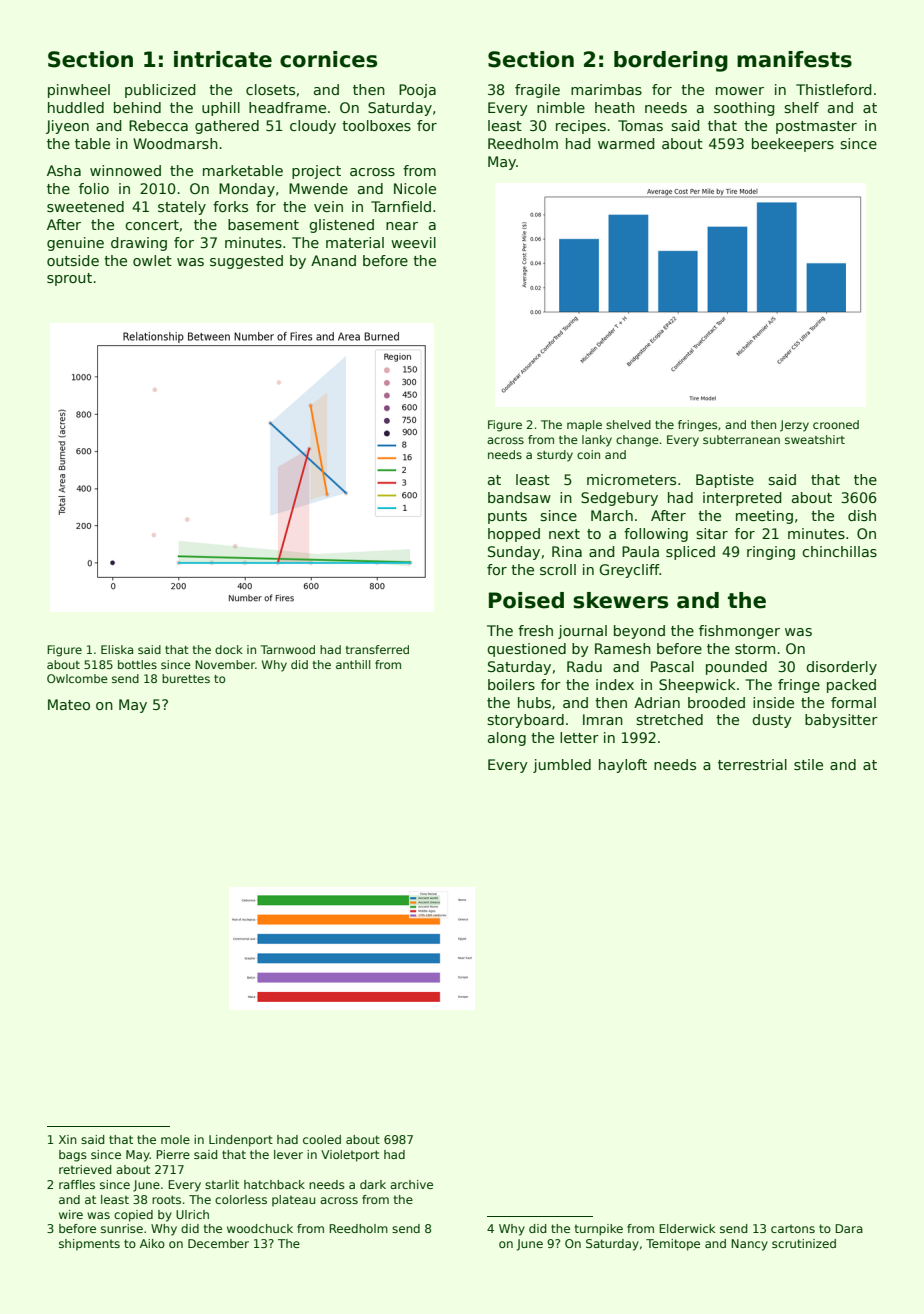  Describe the element at coordinates (562, 766) in the screenshot. I see `jumbled` at that location.
